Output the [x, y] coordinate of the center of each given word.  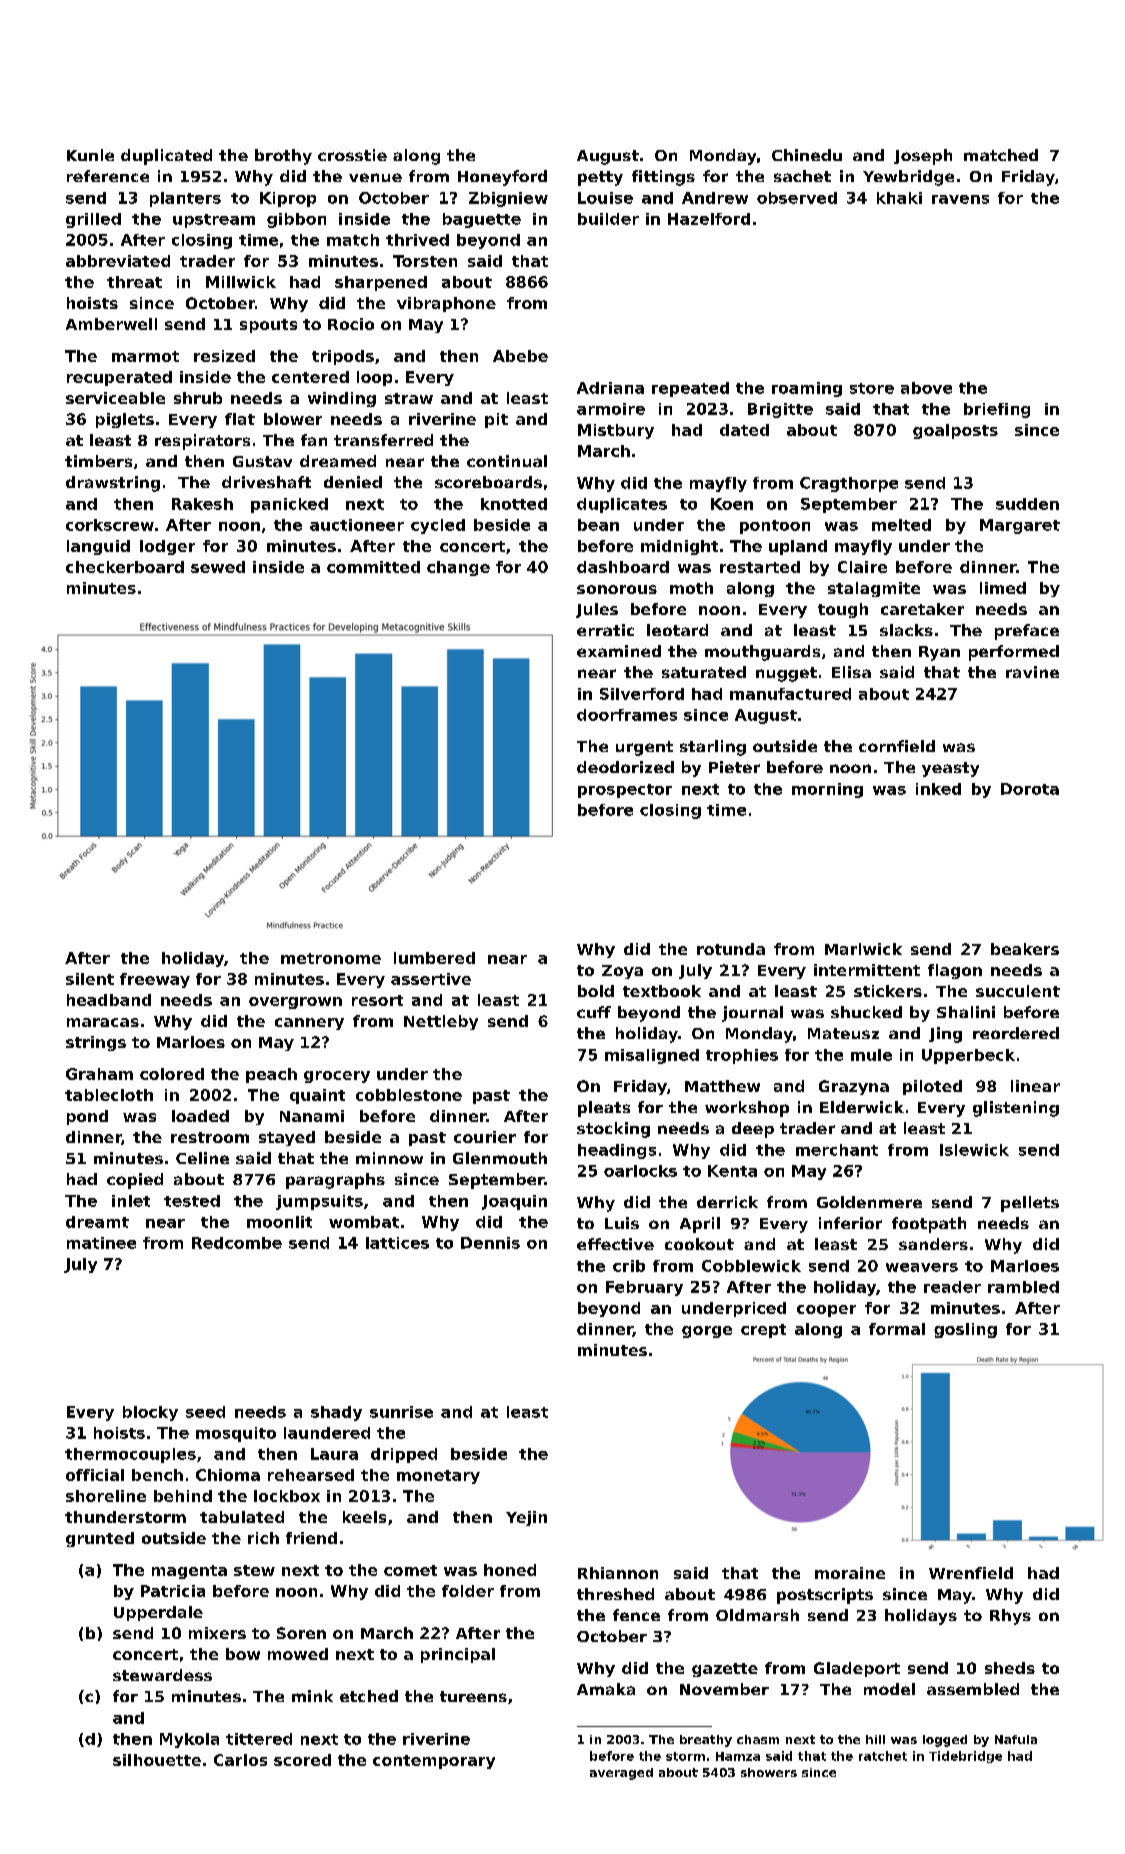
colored [172, 1074]
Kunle [90, 155]
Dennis [490, 1243]
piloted [932, 1087]
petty [600, 178]
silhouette [157, 1760]
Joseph [923, 157]
